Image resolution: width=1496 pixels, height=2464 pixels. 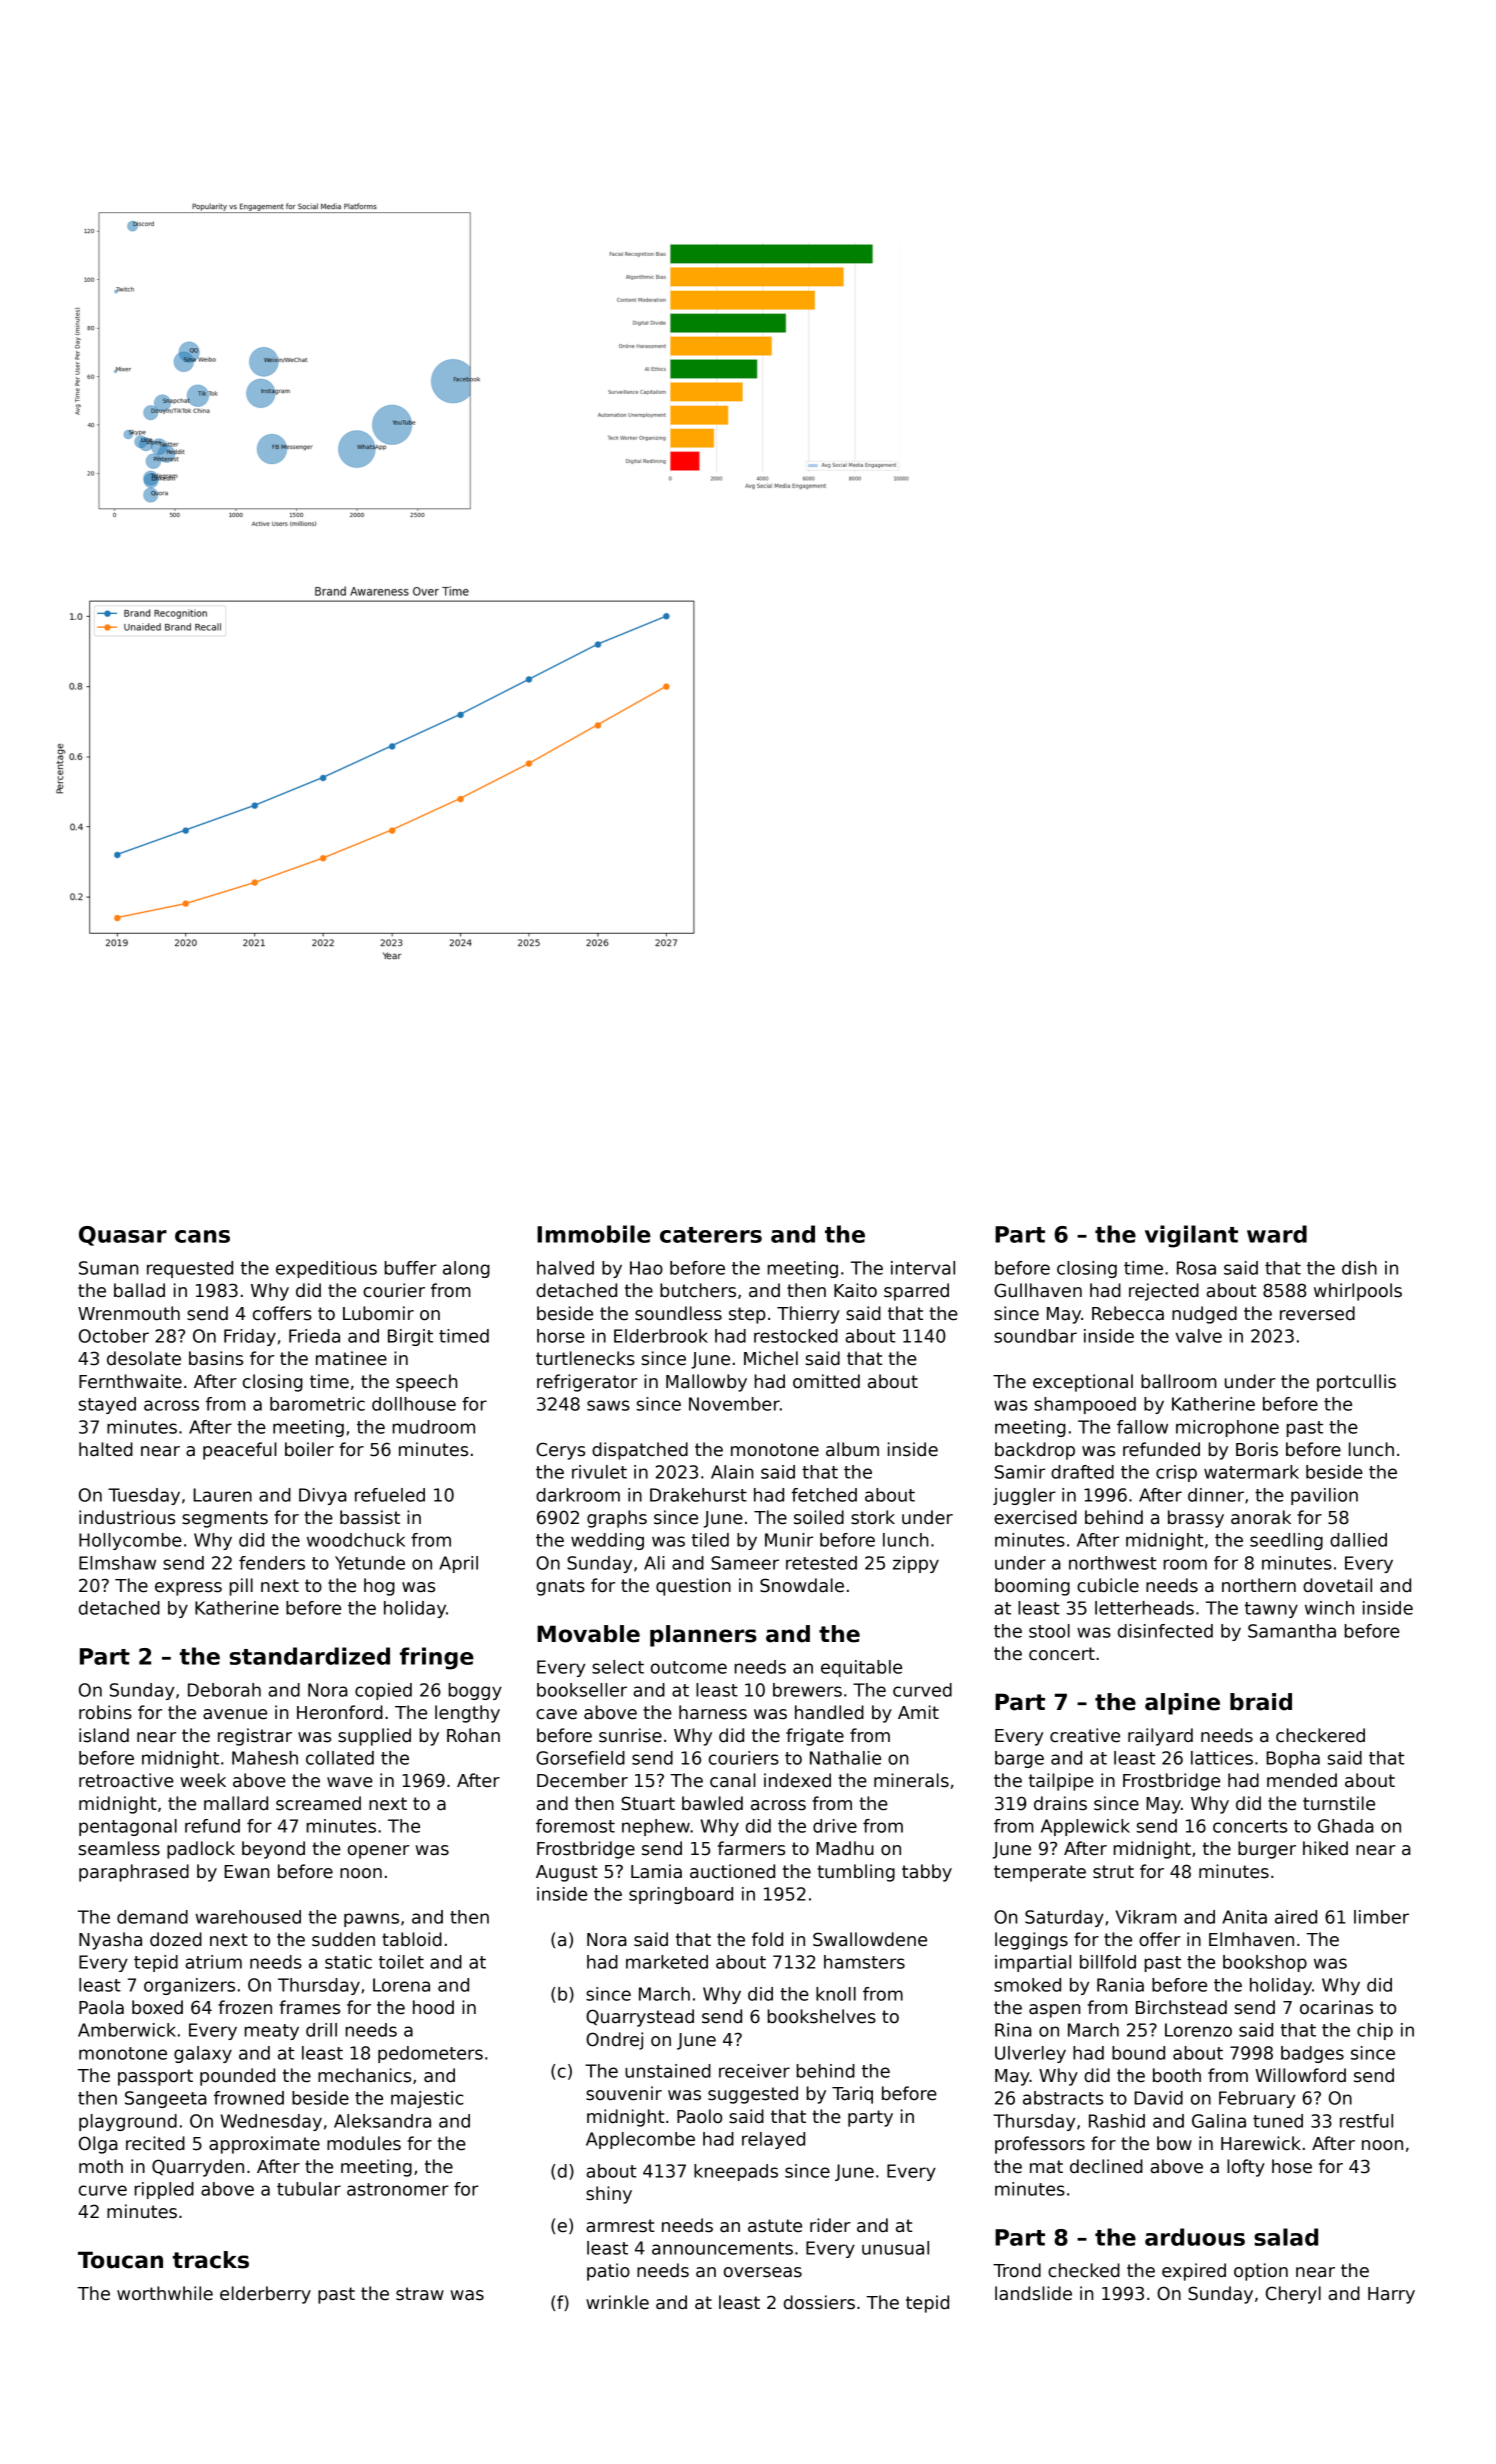 I want to click on receiver, so click(x=754, y=2071).
